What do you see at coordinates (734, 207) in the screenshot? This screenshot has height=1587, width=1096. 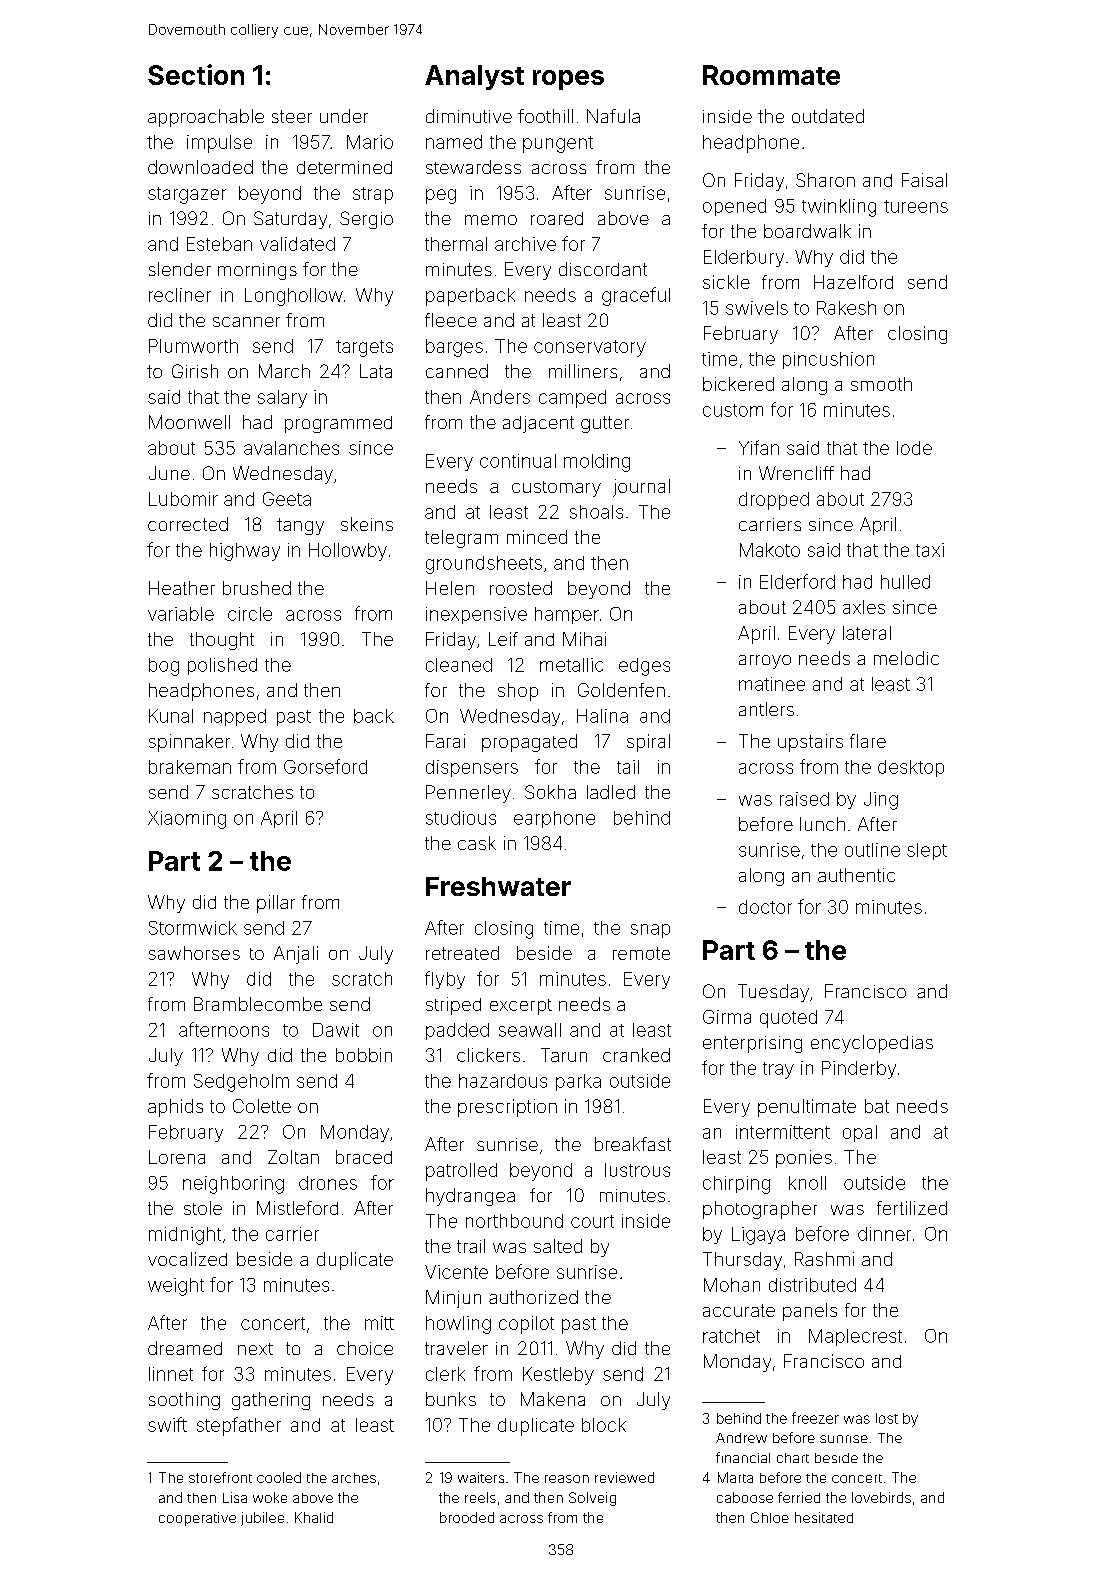 I see `opened` at bounding box center [734, 207].
